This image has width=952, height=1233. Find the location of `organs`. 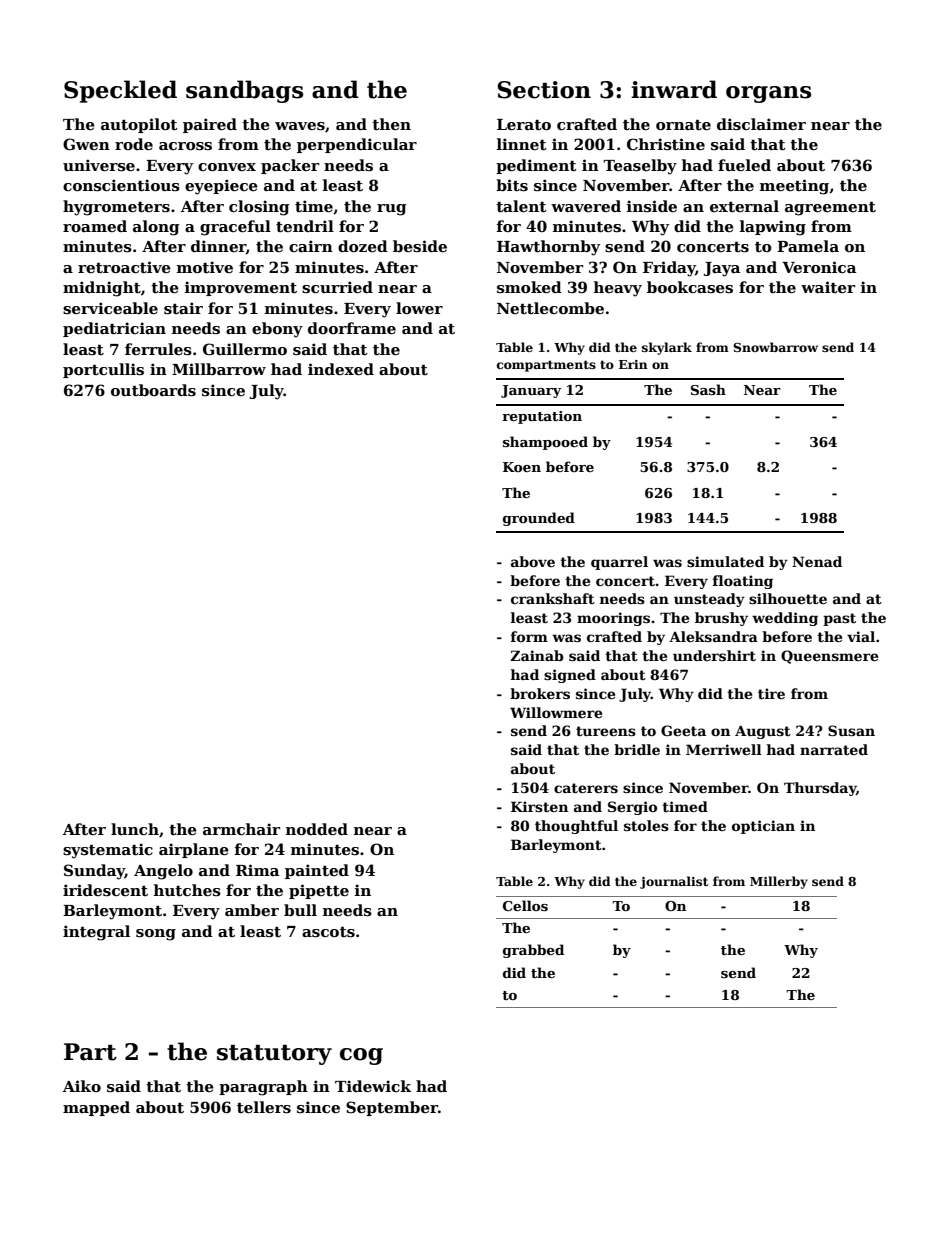

organs is located at coordinates (768, 94).
